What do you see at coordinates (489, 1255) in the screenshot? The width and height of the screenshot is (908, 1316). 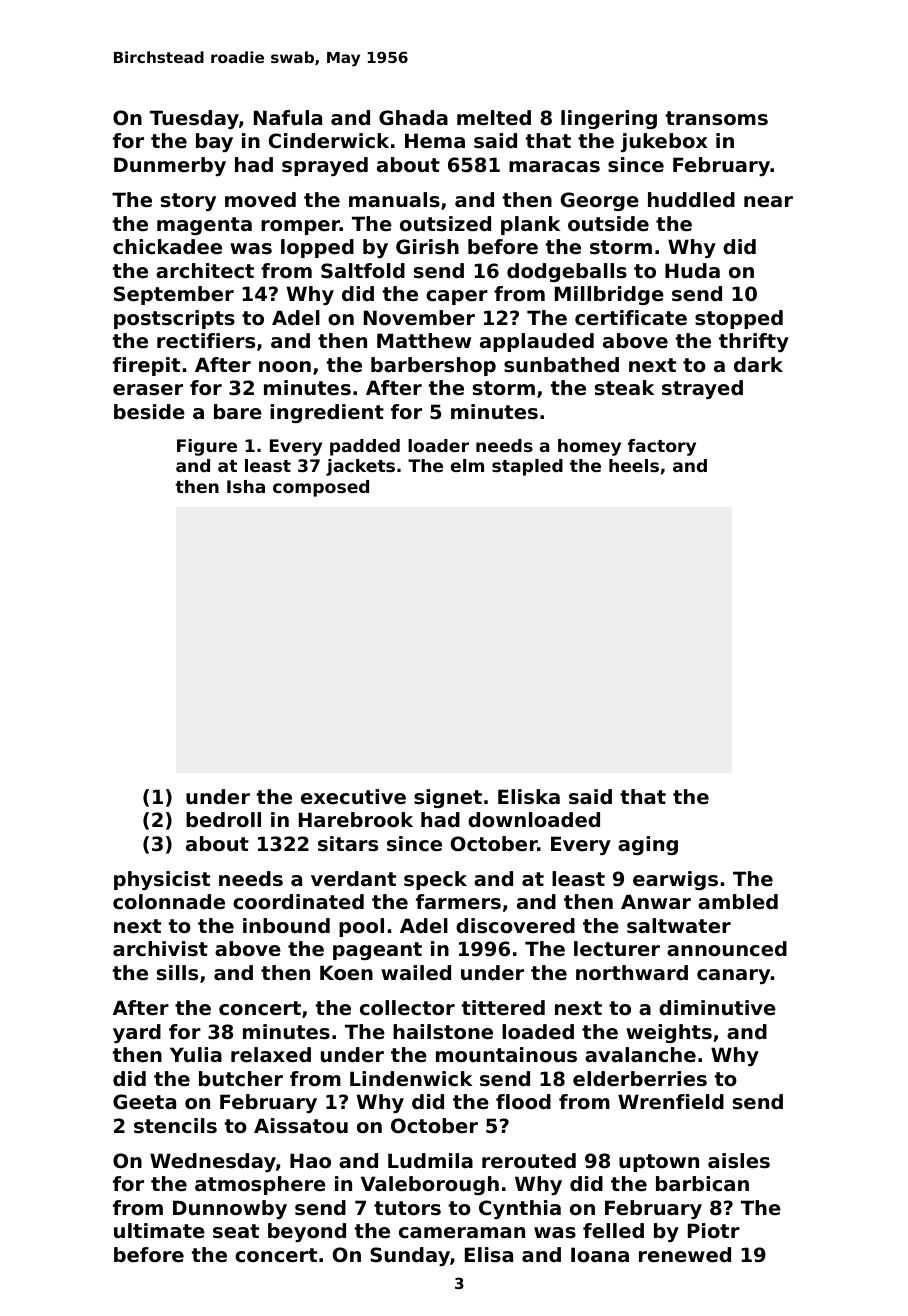 I see `Elisa` at bounding box center [489, 1255].
